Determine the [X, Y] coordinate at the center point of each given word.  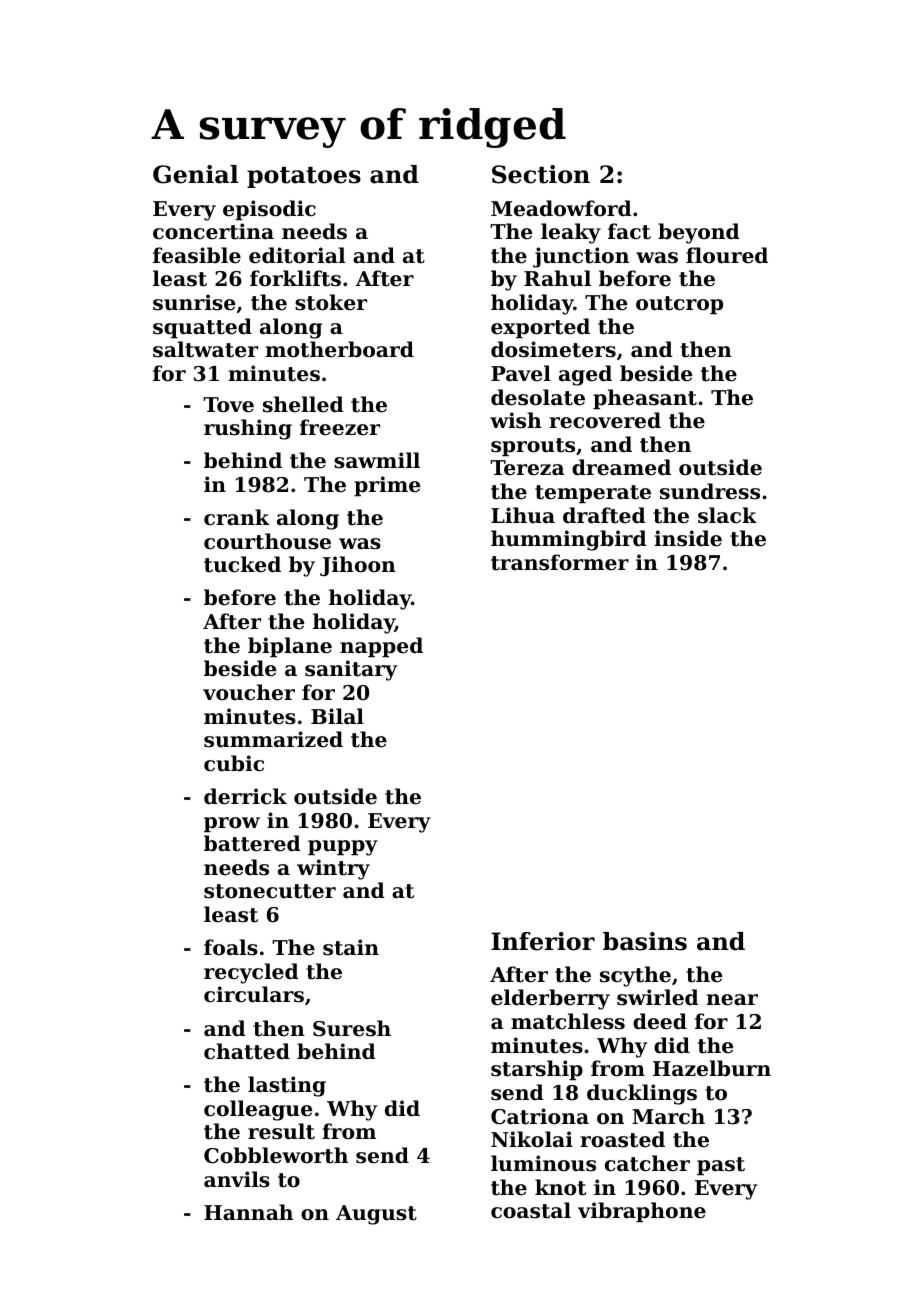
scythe [635, 976]
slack [727, 515]
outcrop [679, 305]
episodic [269, 210]
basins [645, 941]
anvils [237, 1179]
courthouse [267, 541]
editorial [297, 255]
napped [381, 647]
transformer [560, 562]
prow [232, 824]
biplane [290, 647]
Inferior [543, 941]
